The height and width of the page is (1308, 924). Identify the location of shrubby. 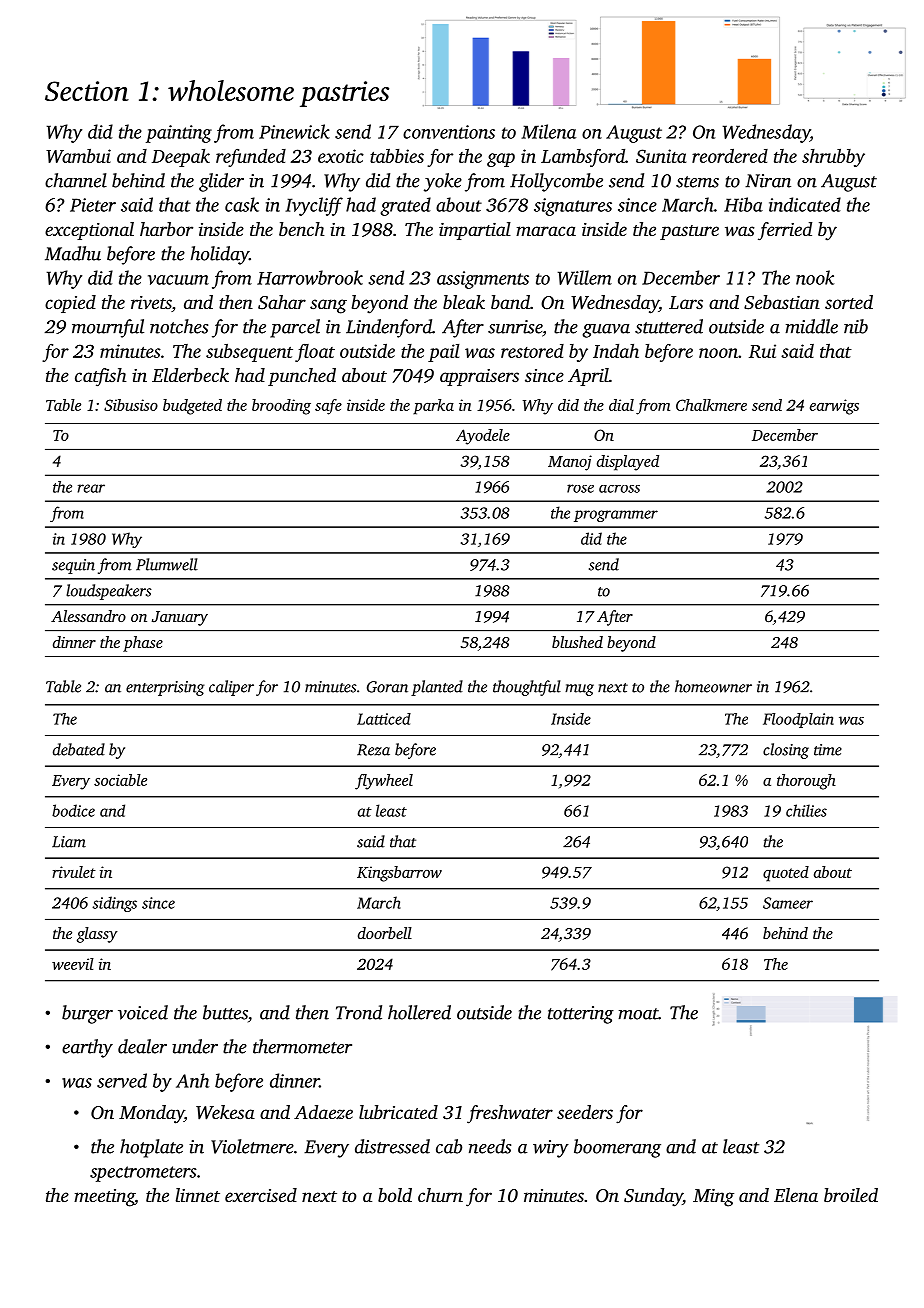
(833, 157).
